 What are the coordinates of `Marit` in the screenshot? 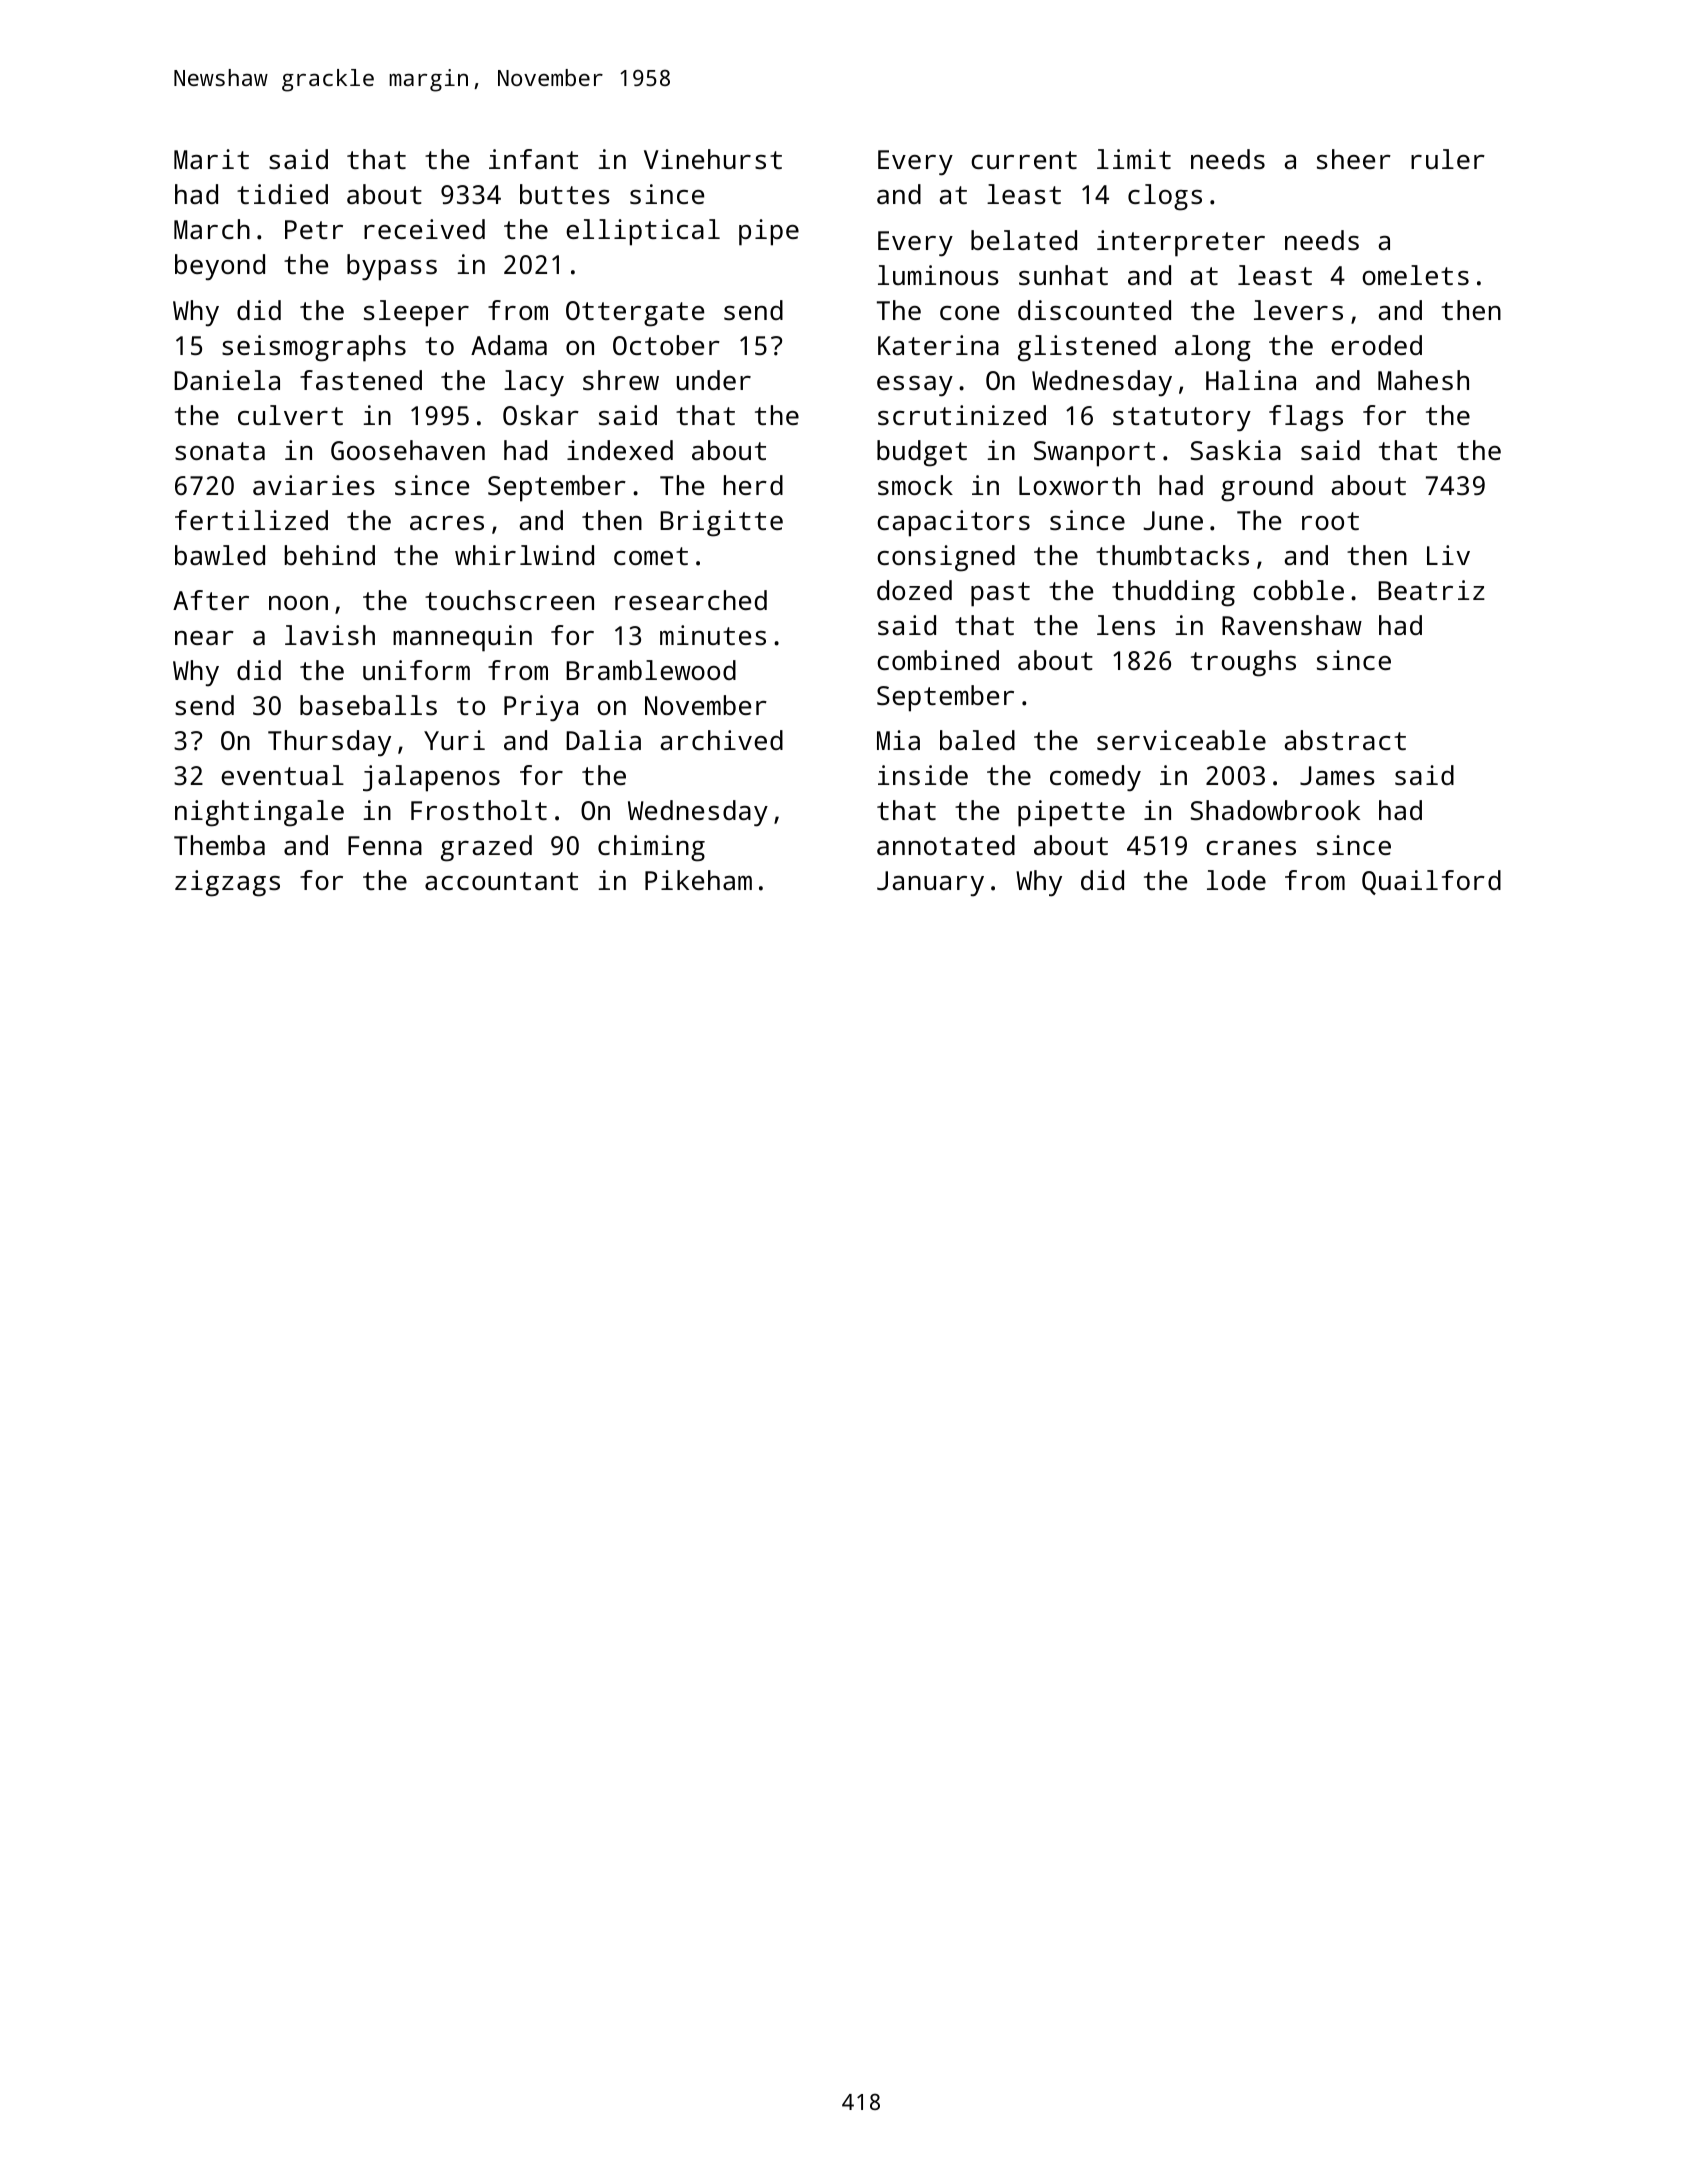 It's located at (211, 159).
